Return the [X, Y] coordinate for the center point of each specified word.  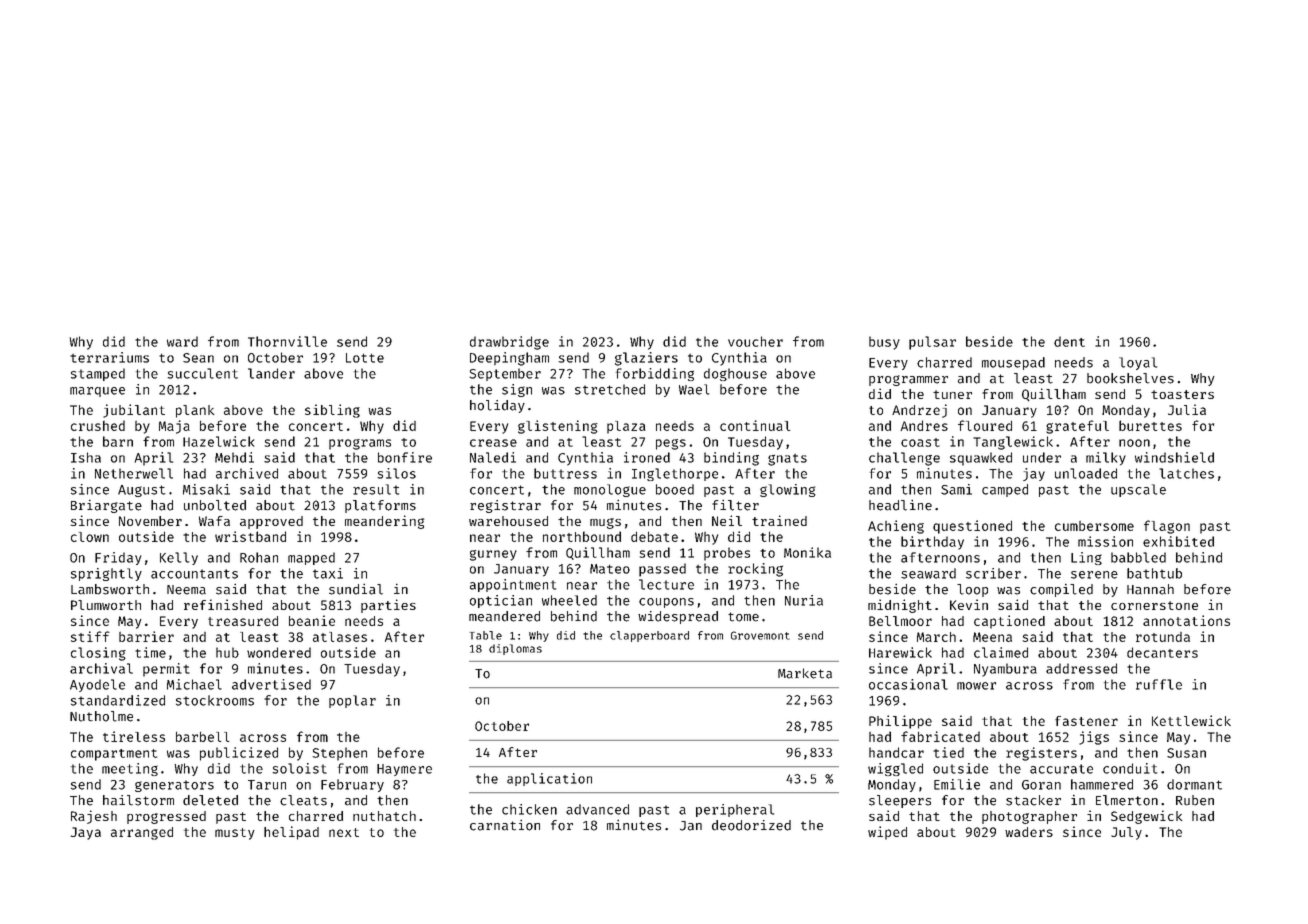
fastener [1086, 721]
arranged [142, 833]
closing [98, 654]
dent [1069, 341]
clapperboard [649, 636]
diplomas [515, 649]
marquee [97, 392]
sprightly [106, 574]
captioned [1009, 622]
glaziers [646, 359]
